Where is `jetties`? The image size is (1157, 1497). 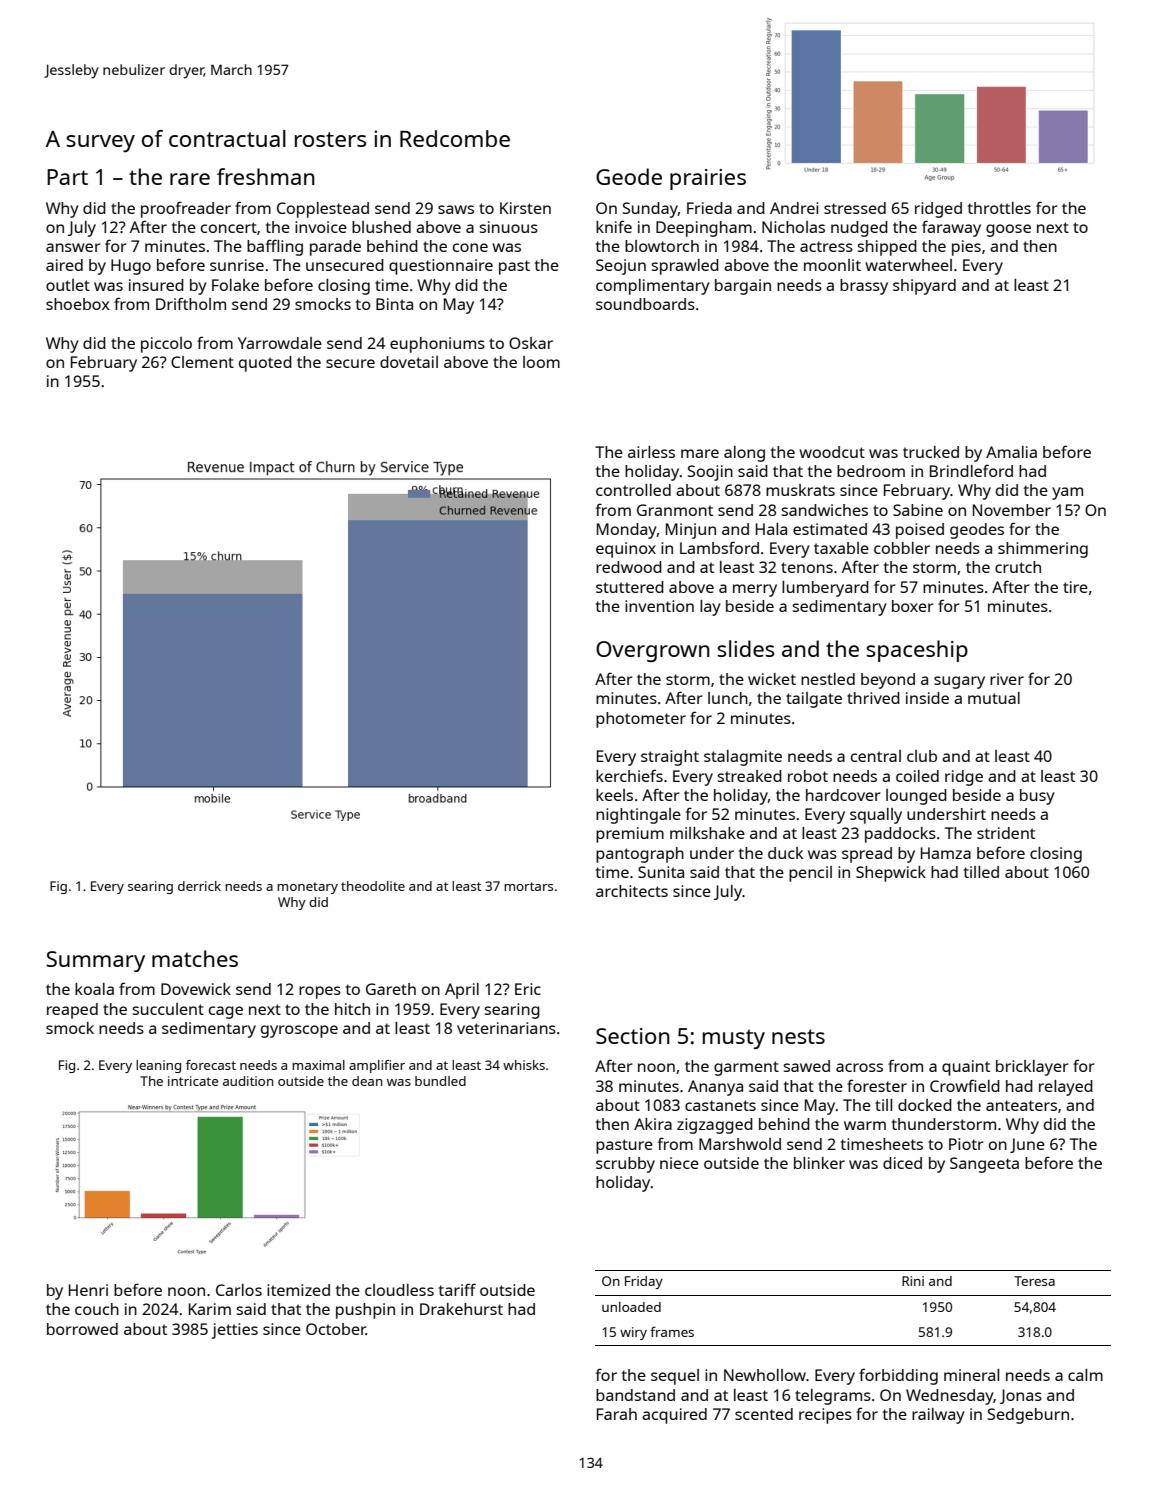 jetties is located at coordinates (235, 1331).
